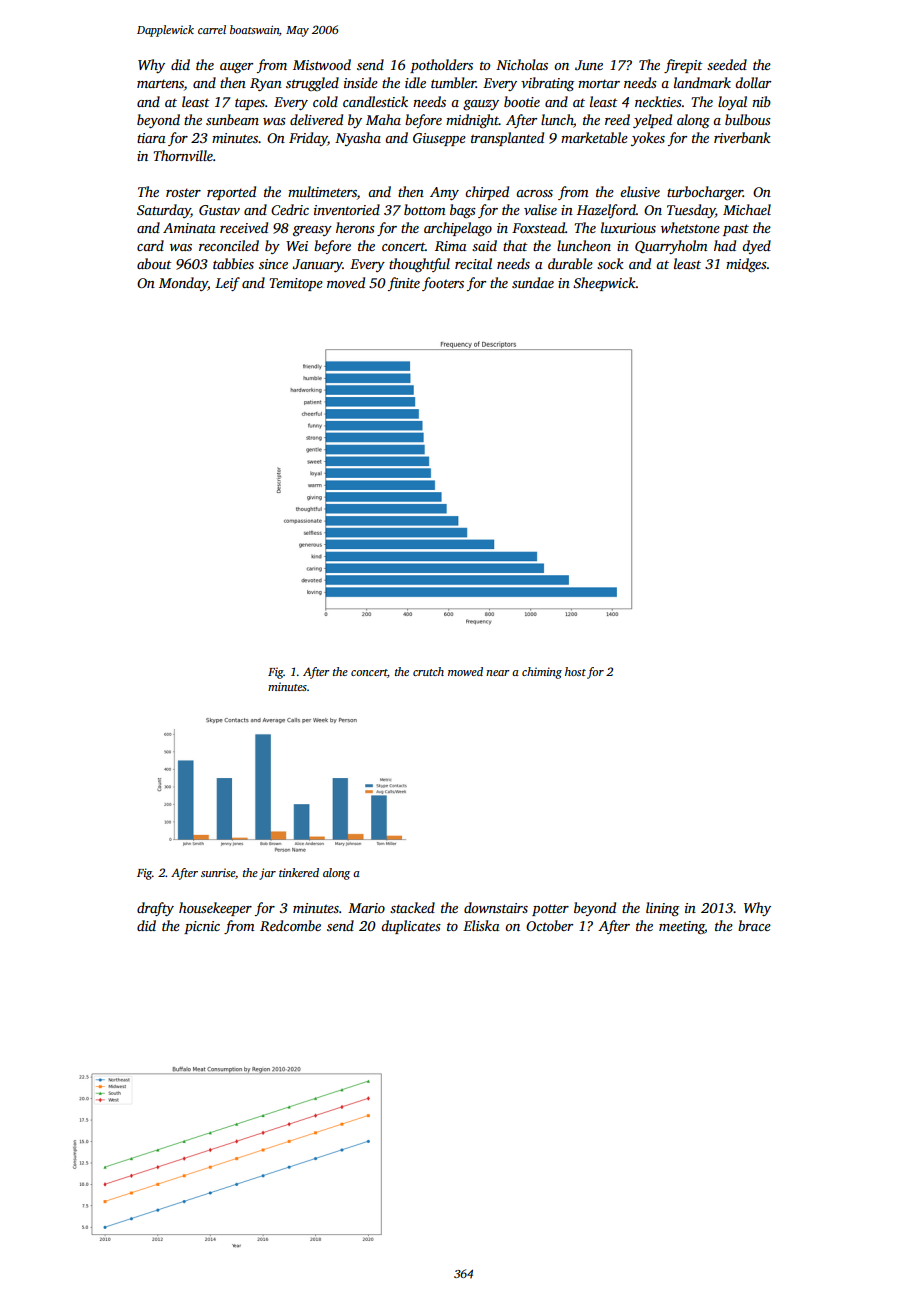 The image size is (908, 1316). Describe the element at coordinates (202, 927) in the screenshot. I see `picnic` at that location.
